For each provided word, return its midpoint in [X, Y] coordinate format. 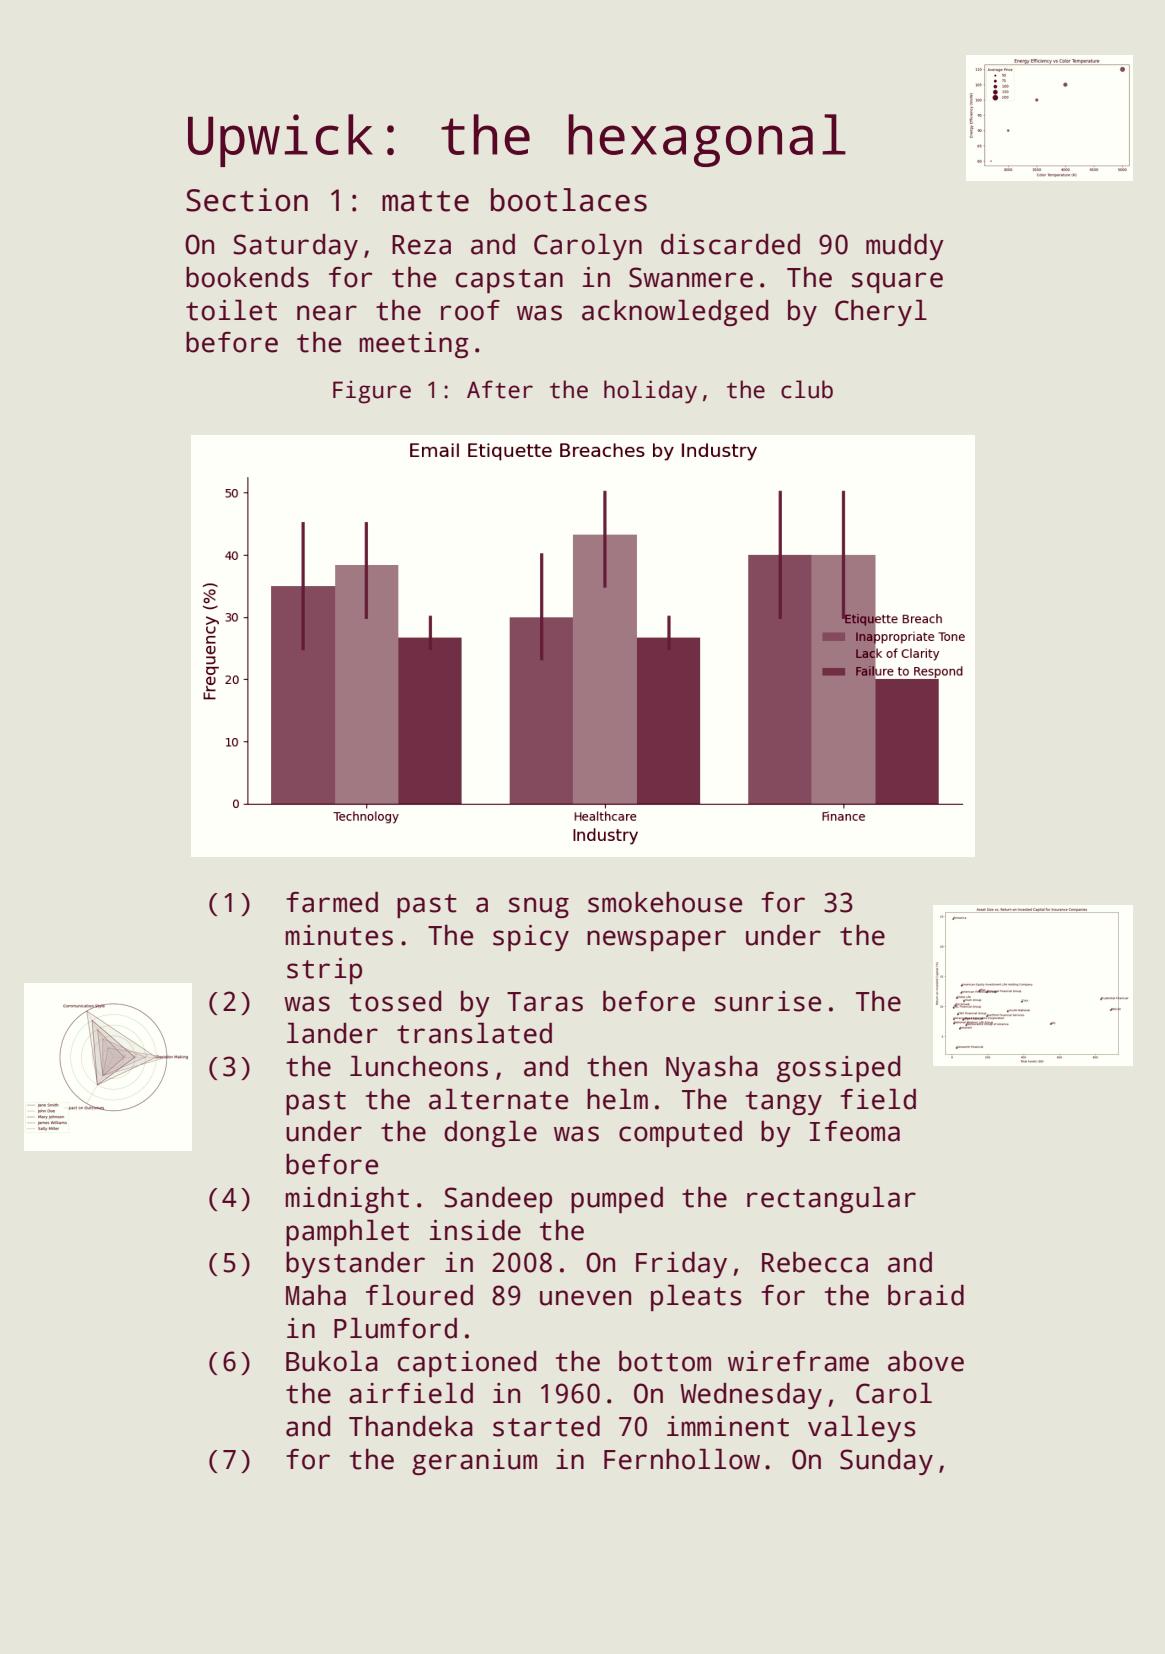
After [500, 389]
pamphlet [347, 1233]
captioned [467, 1364]
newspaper [656, 940]
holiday [650, 392]
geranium [474, 1462]
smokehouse [665, 902]
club [807, 389]
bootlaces [569, 200]
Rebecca [815, 1262]
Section [247, 200]
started [546, 1426]
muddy [905, 247]
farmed [332, 902]
